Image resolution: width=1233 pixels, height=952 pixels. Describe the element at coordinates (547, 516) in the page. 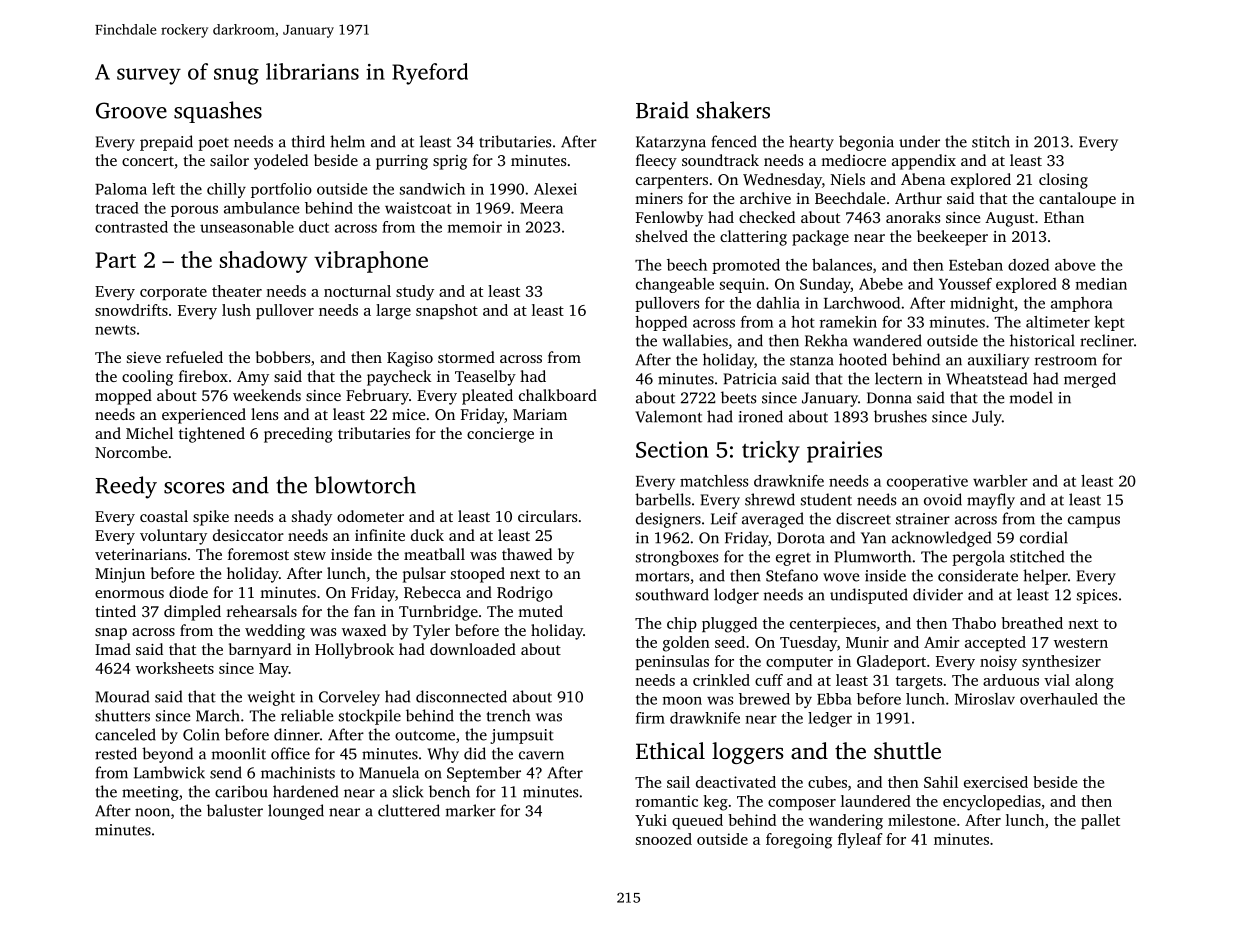

I see `circulars` at that location.
